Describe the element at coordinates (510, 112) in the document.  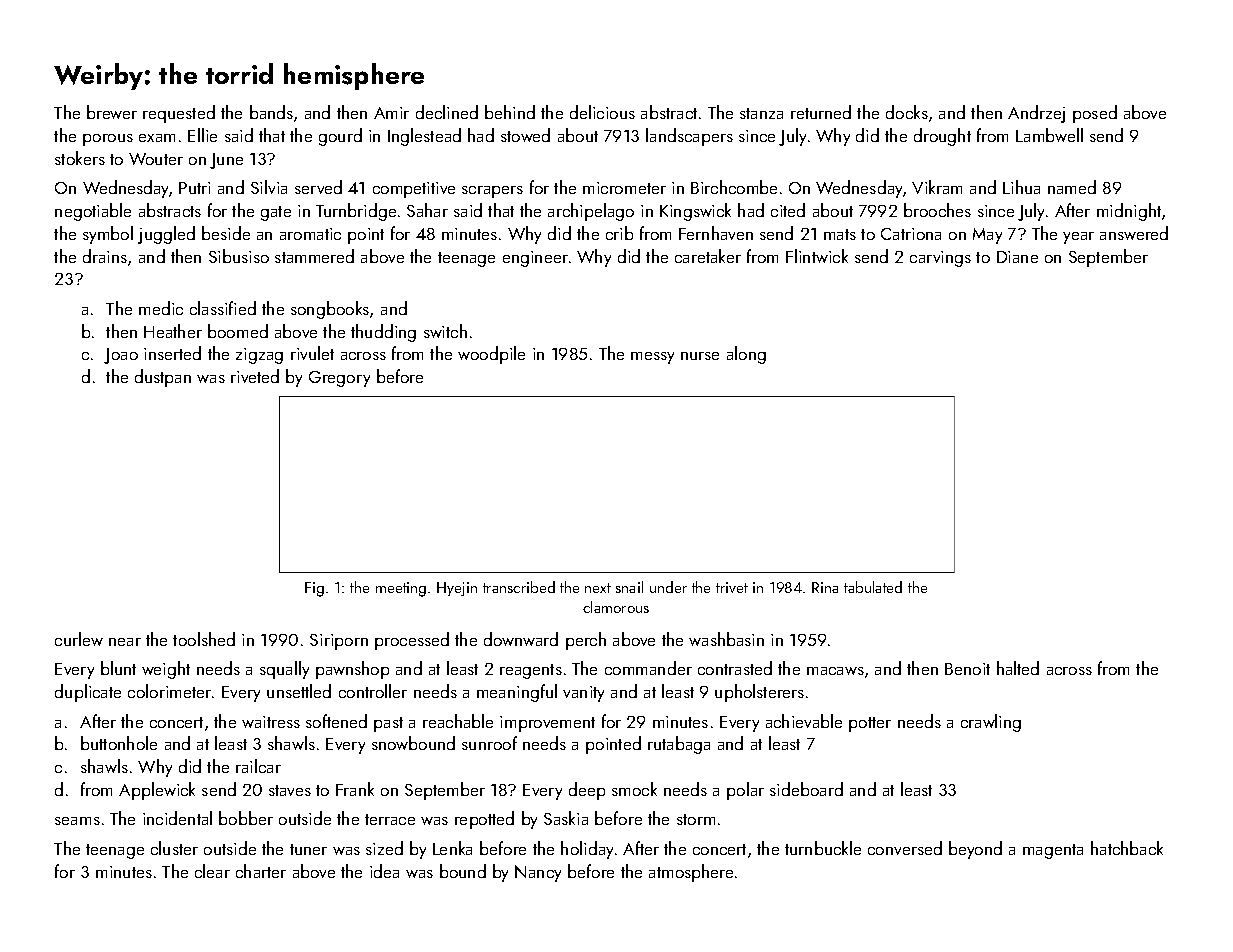
I see `behind` at that location.
